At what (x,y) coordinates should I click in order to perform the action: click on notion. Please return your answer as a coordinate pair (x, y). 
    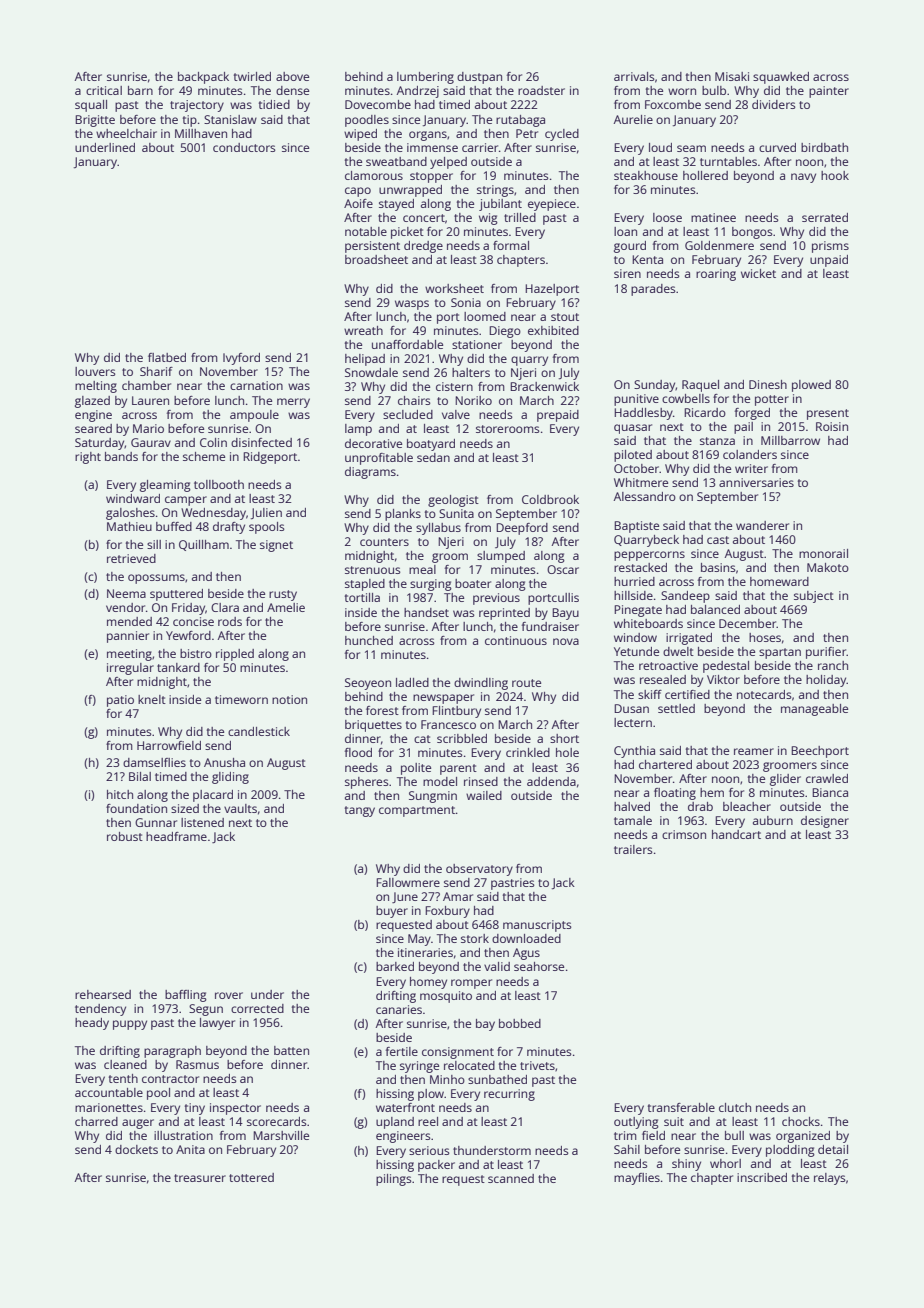
    Looking at the image, I should click on (289, 699).
